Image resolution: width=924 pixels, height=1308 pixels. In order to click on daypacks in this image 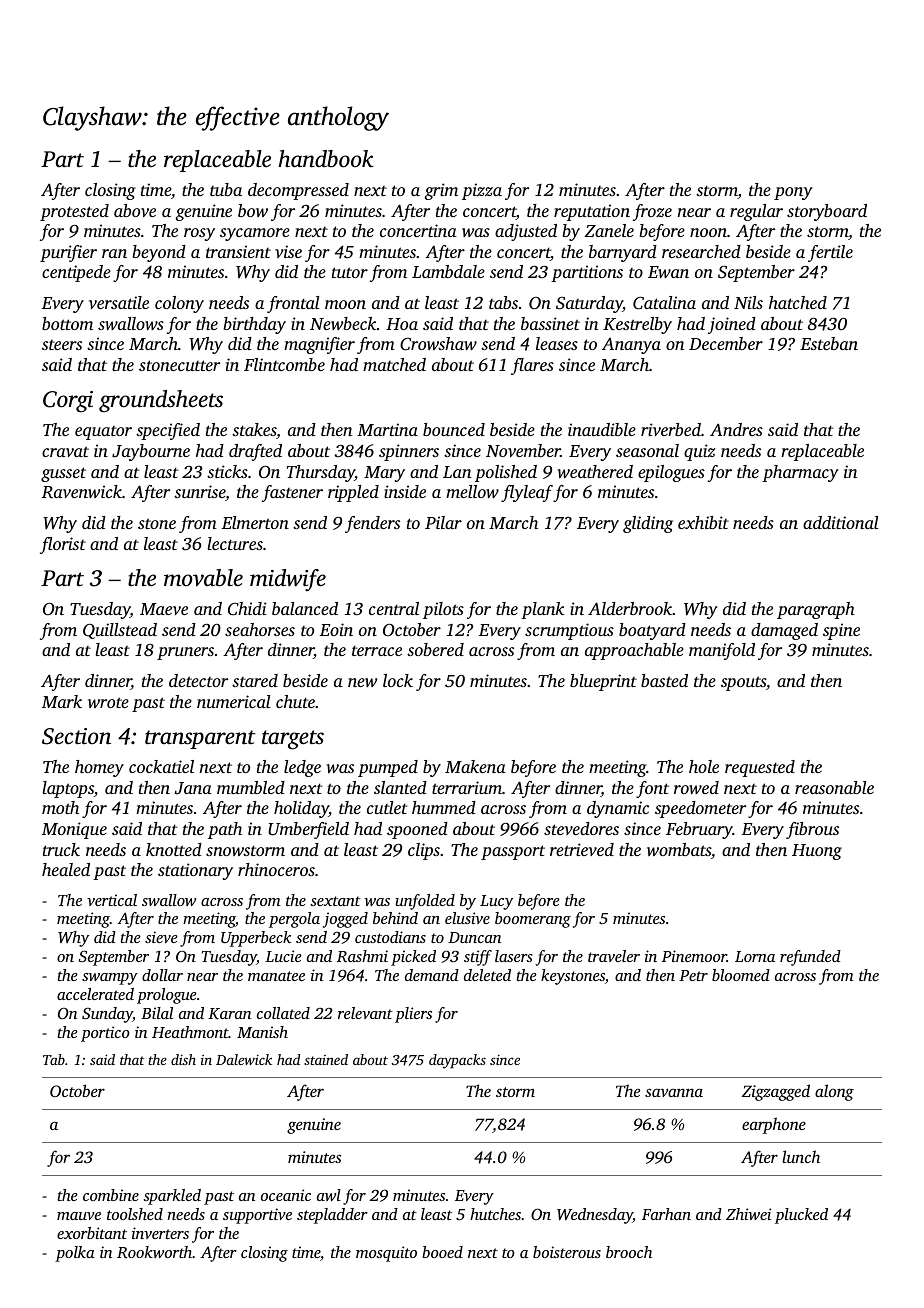, I will do `click(457, 1061)`.
